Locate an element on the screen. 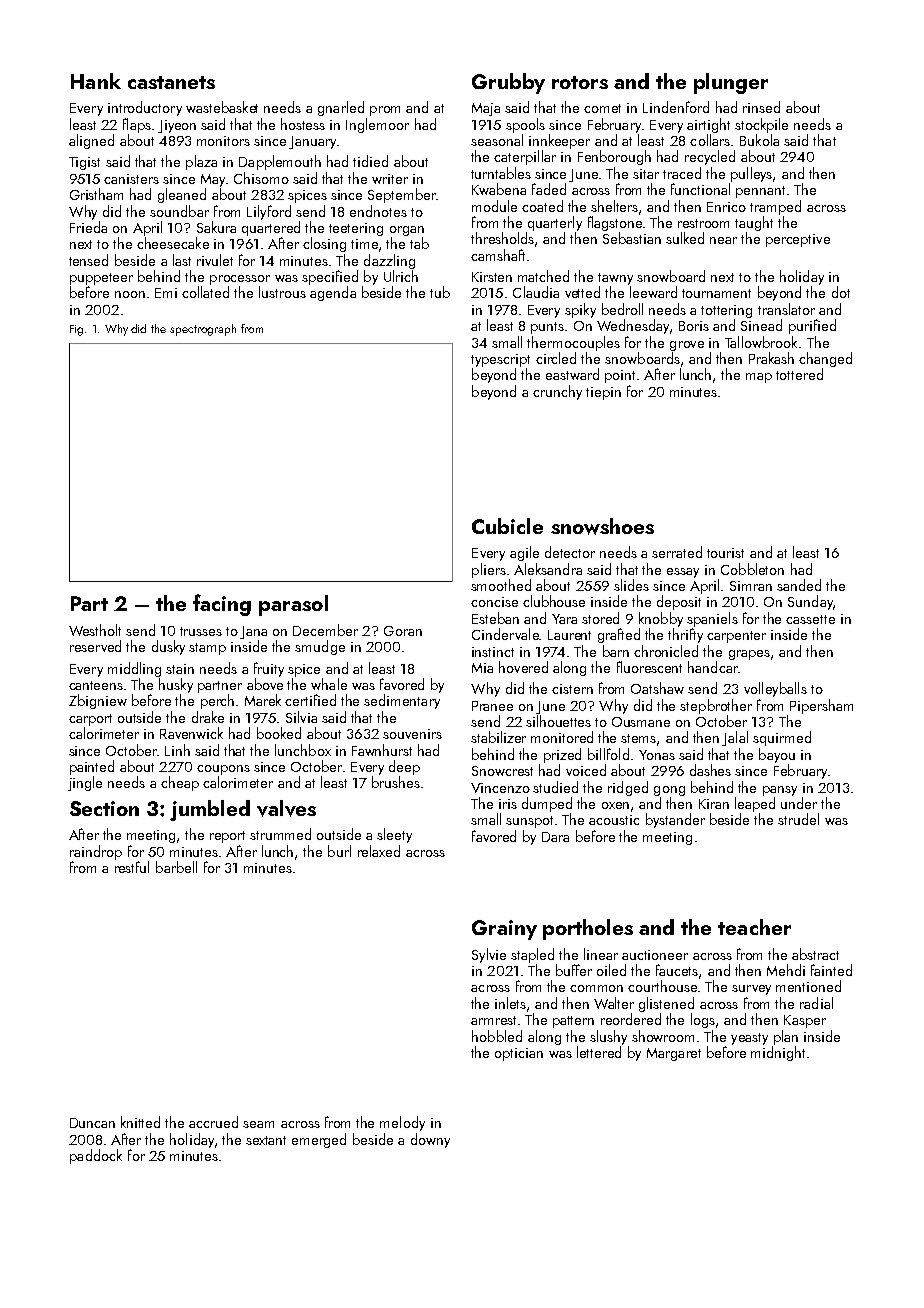 The image size is (924, 1308). Duncan is located at coordinates (92, 1123).
